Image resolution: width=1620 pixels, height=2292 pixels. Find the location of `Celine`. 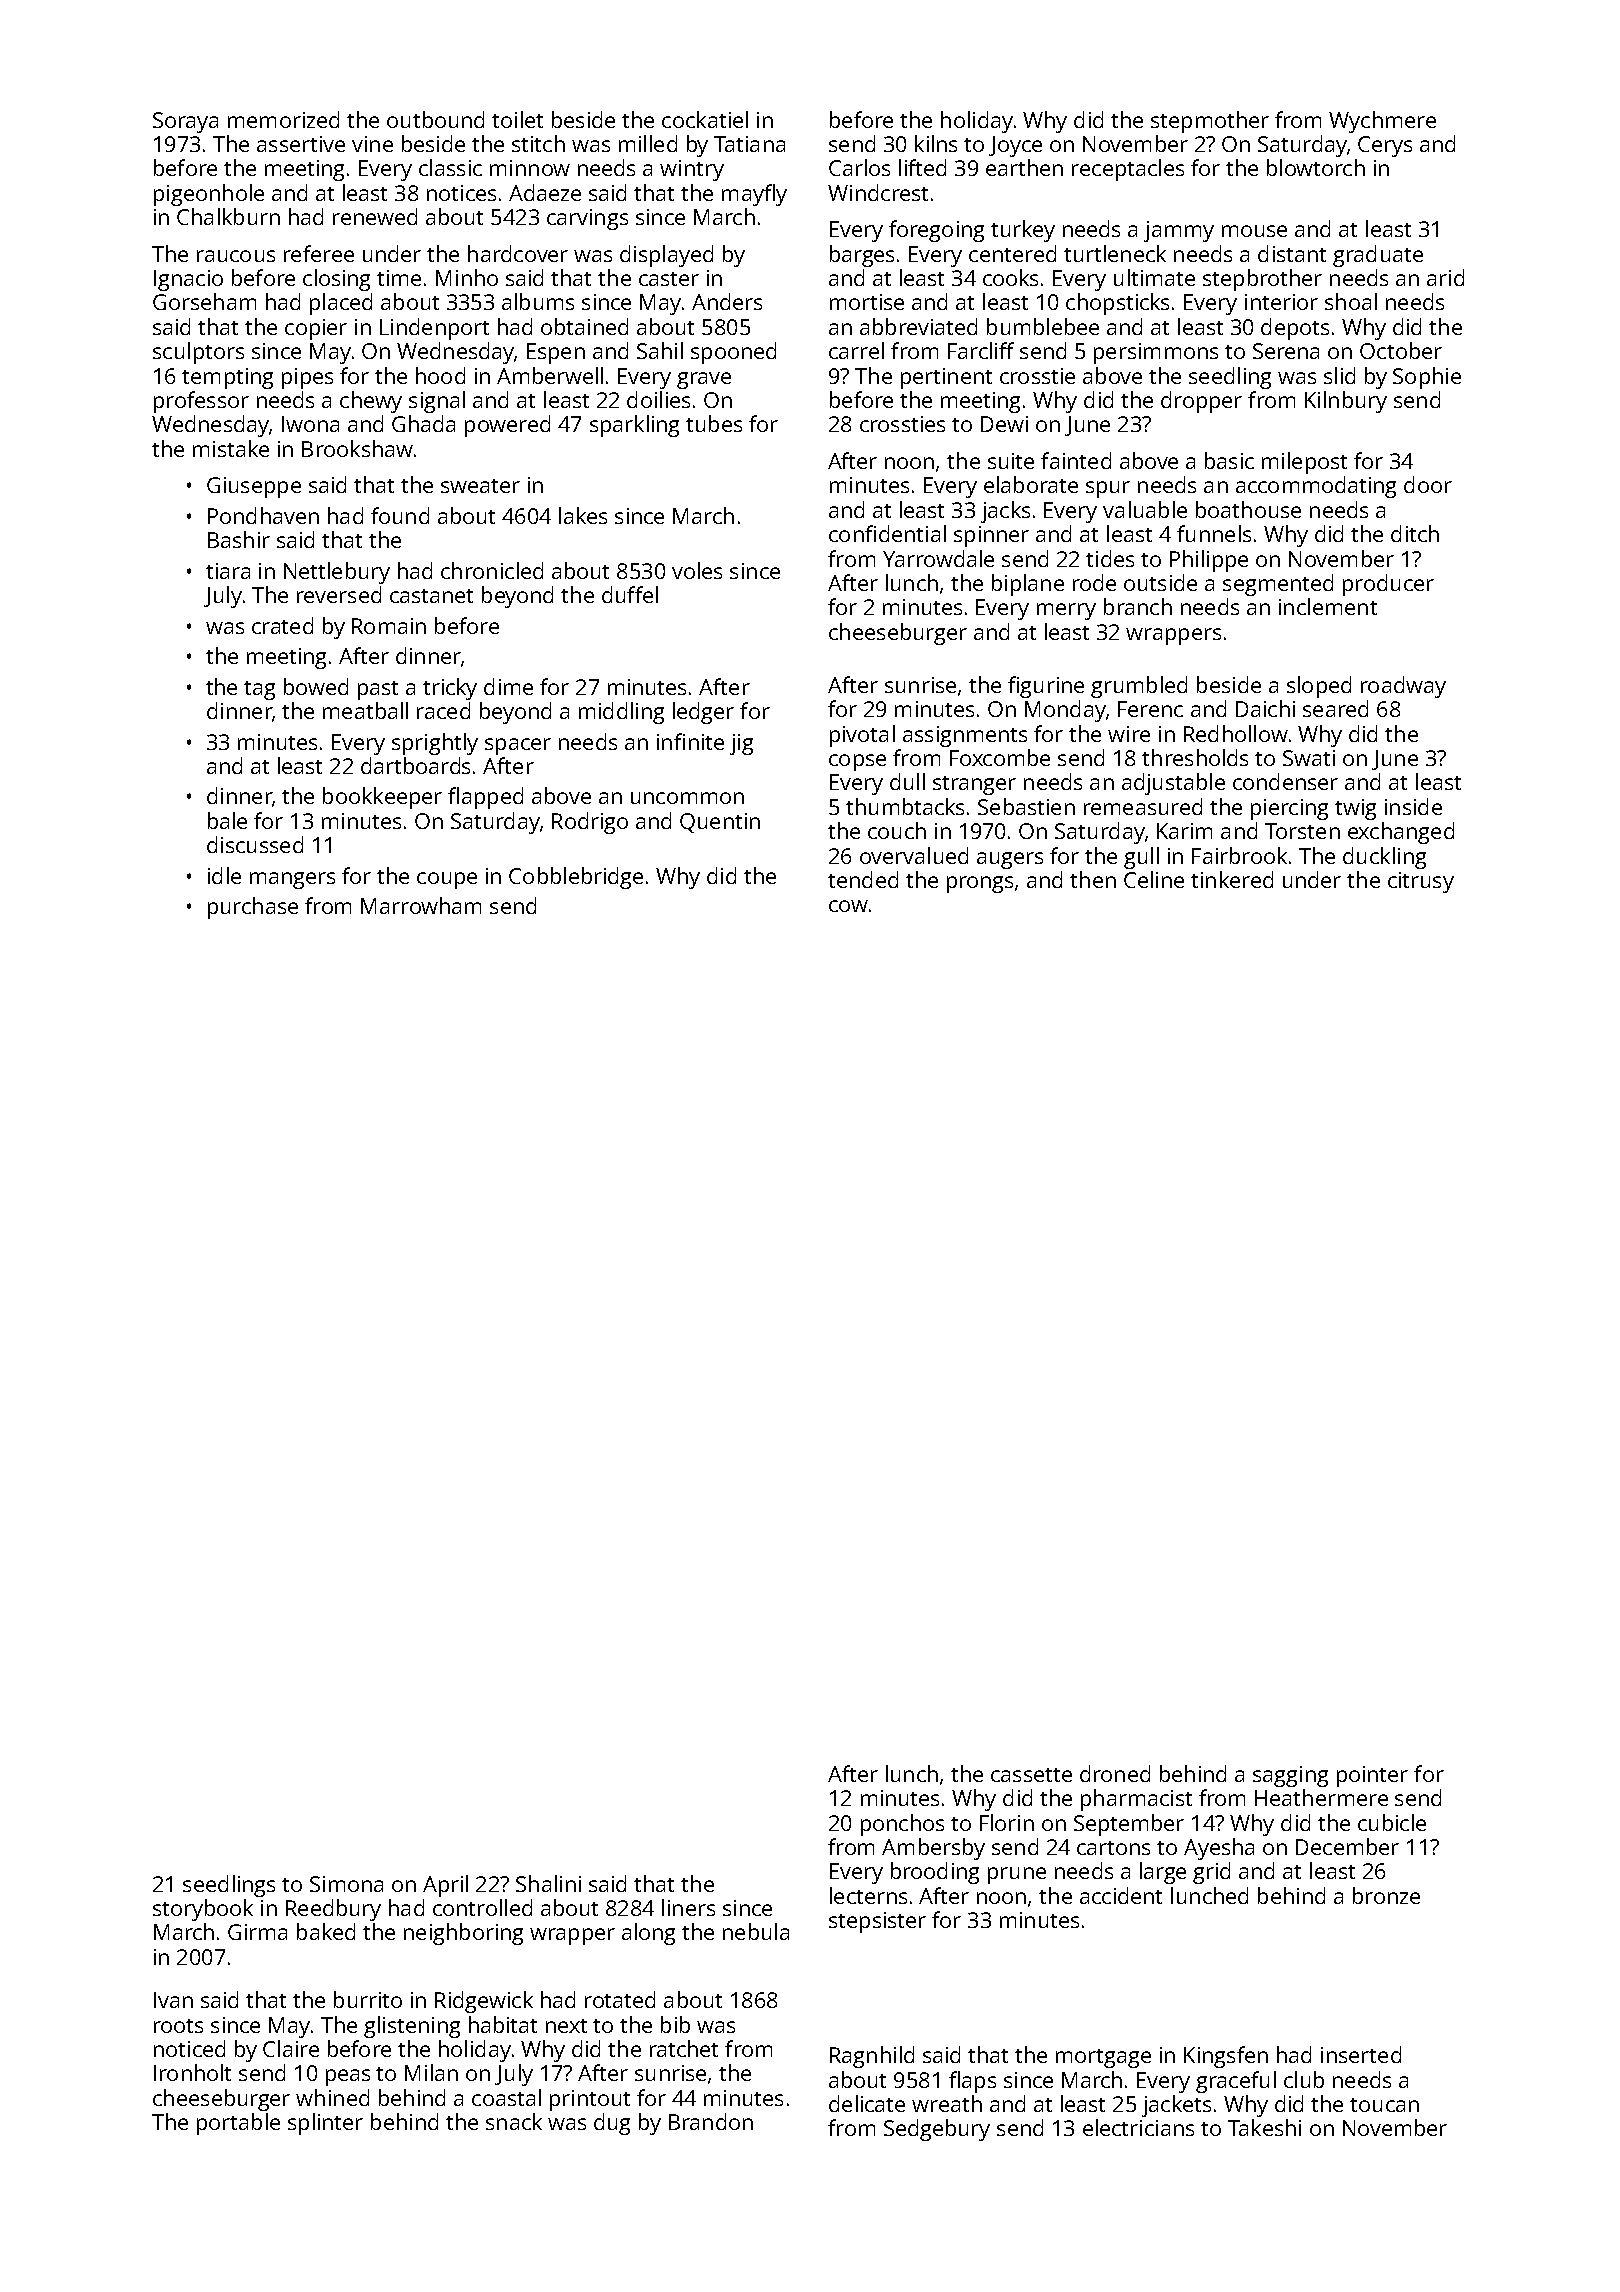

Celine is located at coordinates (1154, 879).
